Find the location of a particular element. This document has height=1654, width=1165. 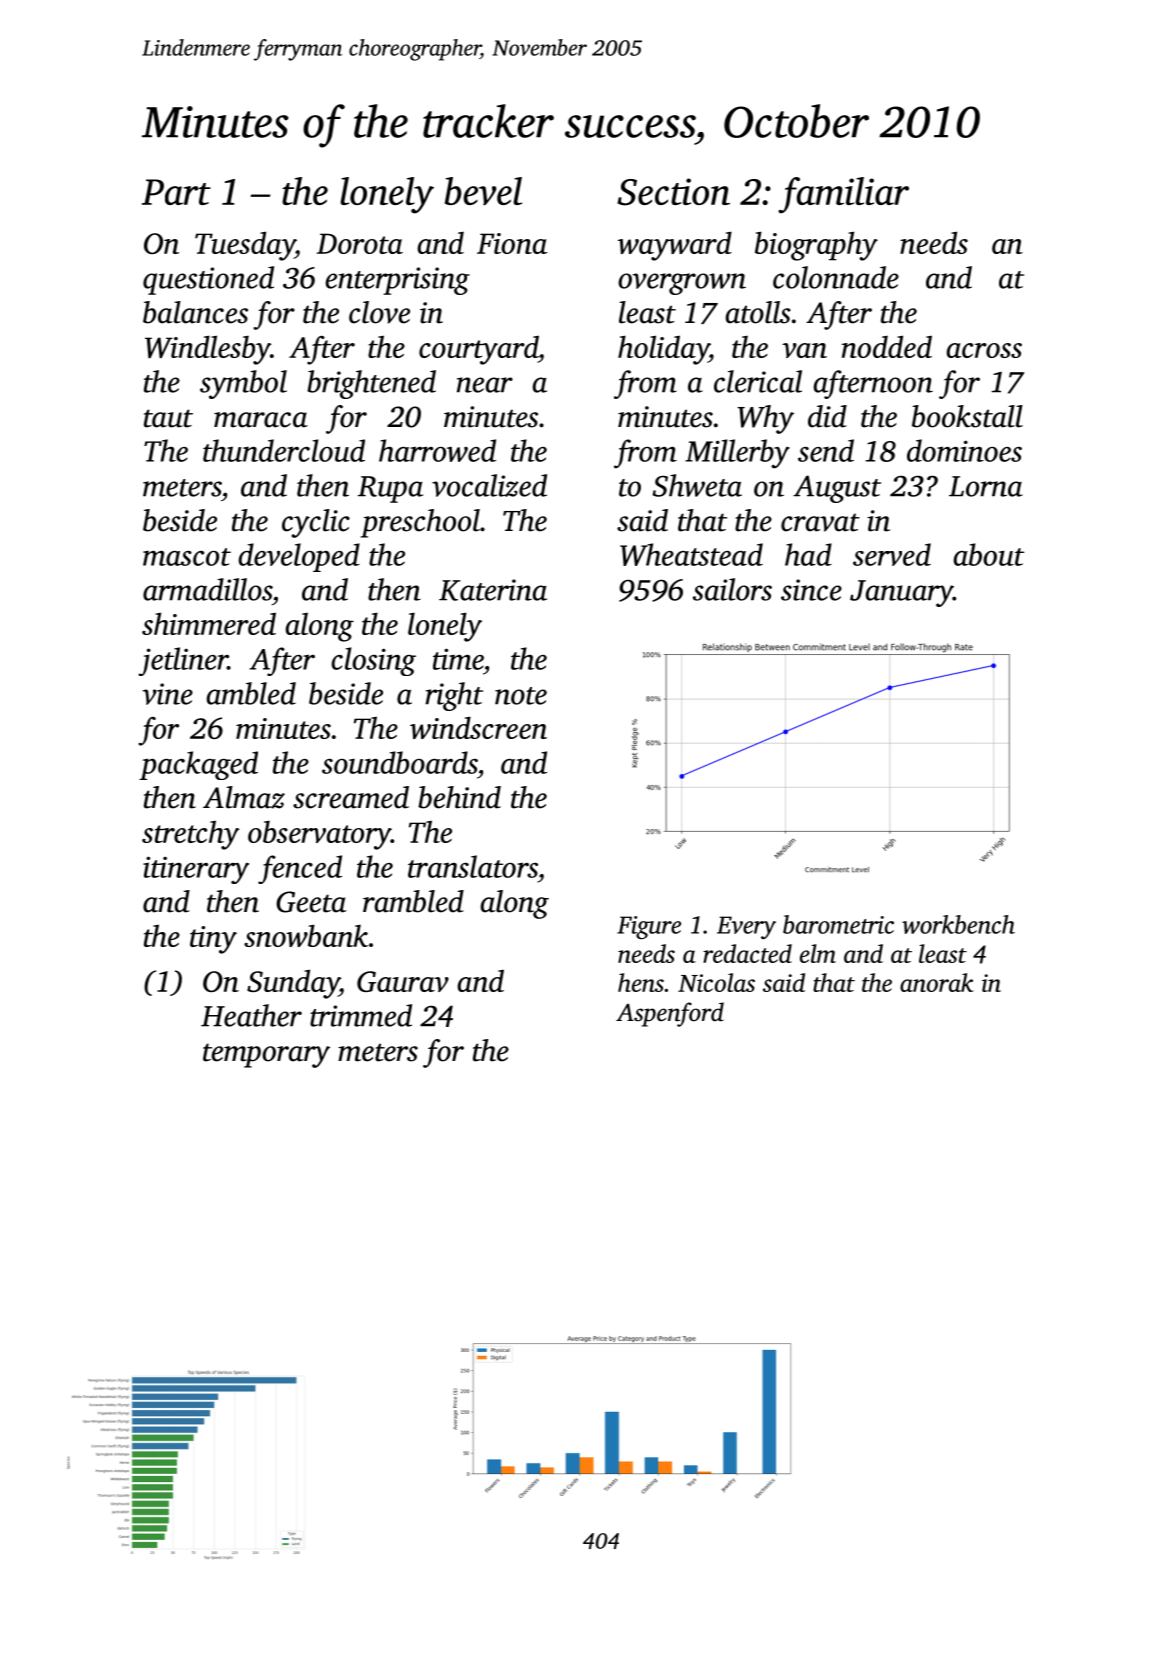

armadillos is located at coordinates (207, 589).
